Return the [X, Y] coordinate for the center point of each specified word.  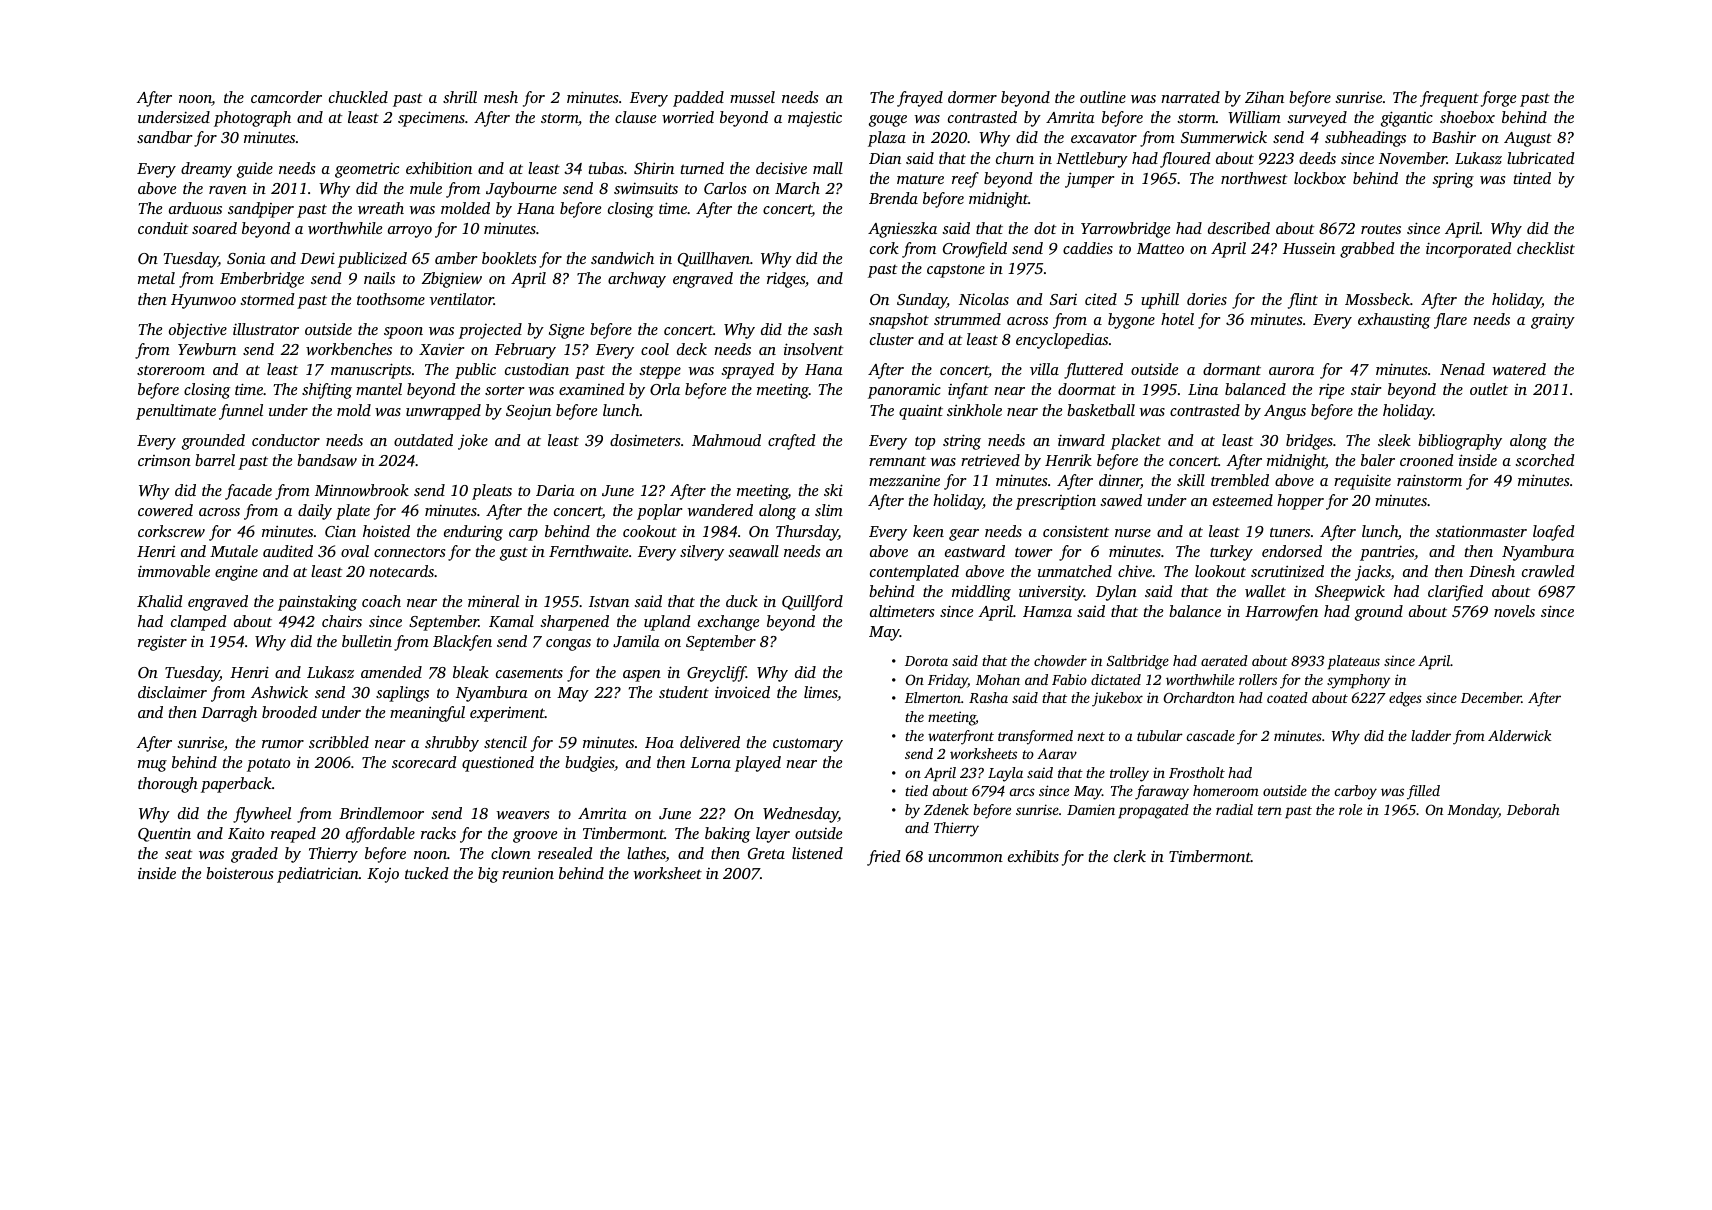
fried [884, 858]
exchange [728, 623]
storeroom [171, 370]
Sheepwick [1350, 593]
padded [698, 99]
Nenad [1462, 369]
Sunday [922, 301]
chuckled [358, 97]
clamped [199, 623]
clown [511, 853]
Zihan [1264, 97]
